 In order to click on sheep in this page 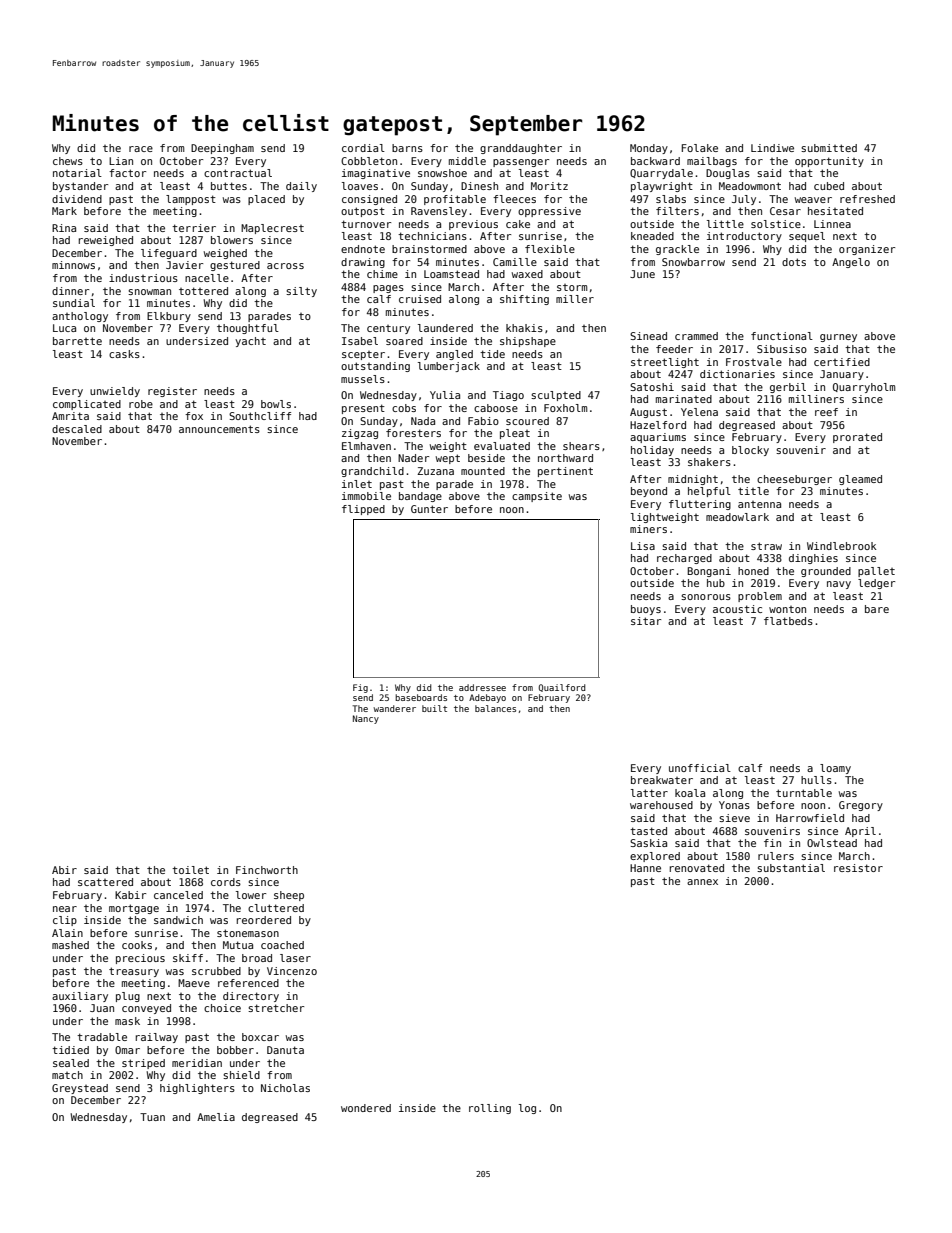, I will do `click(289, 896)`.
